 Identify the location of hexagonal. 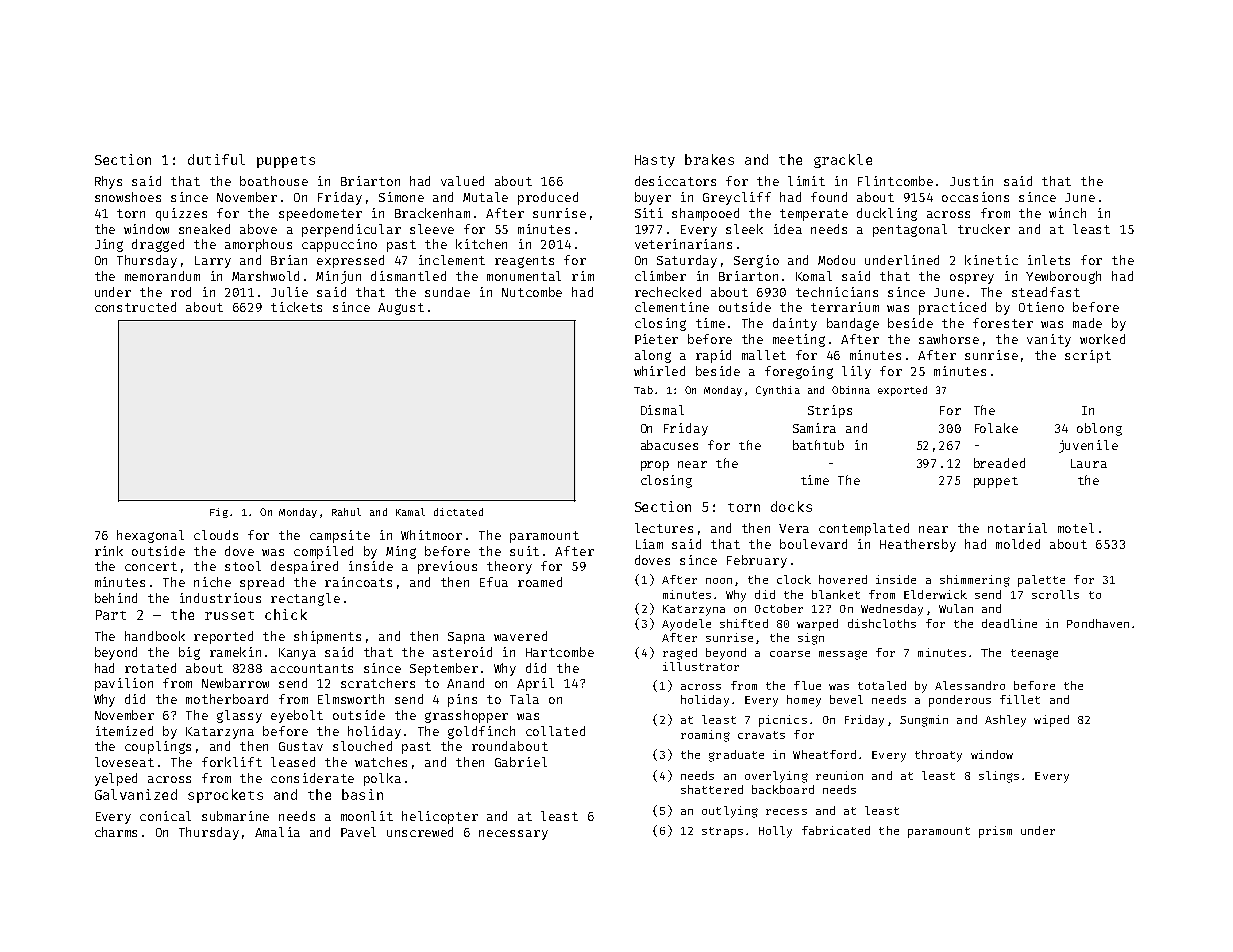
(150, 536).
